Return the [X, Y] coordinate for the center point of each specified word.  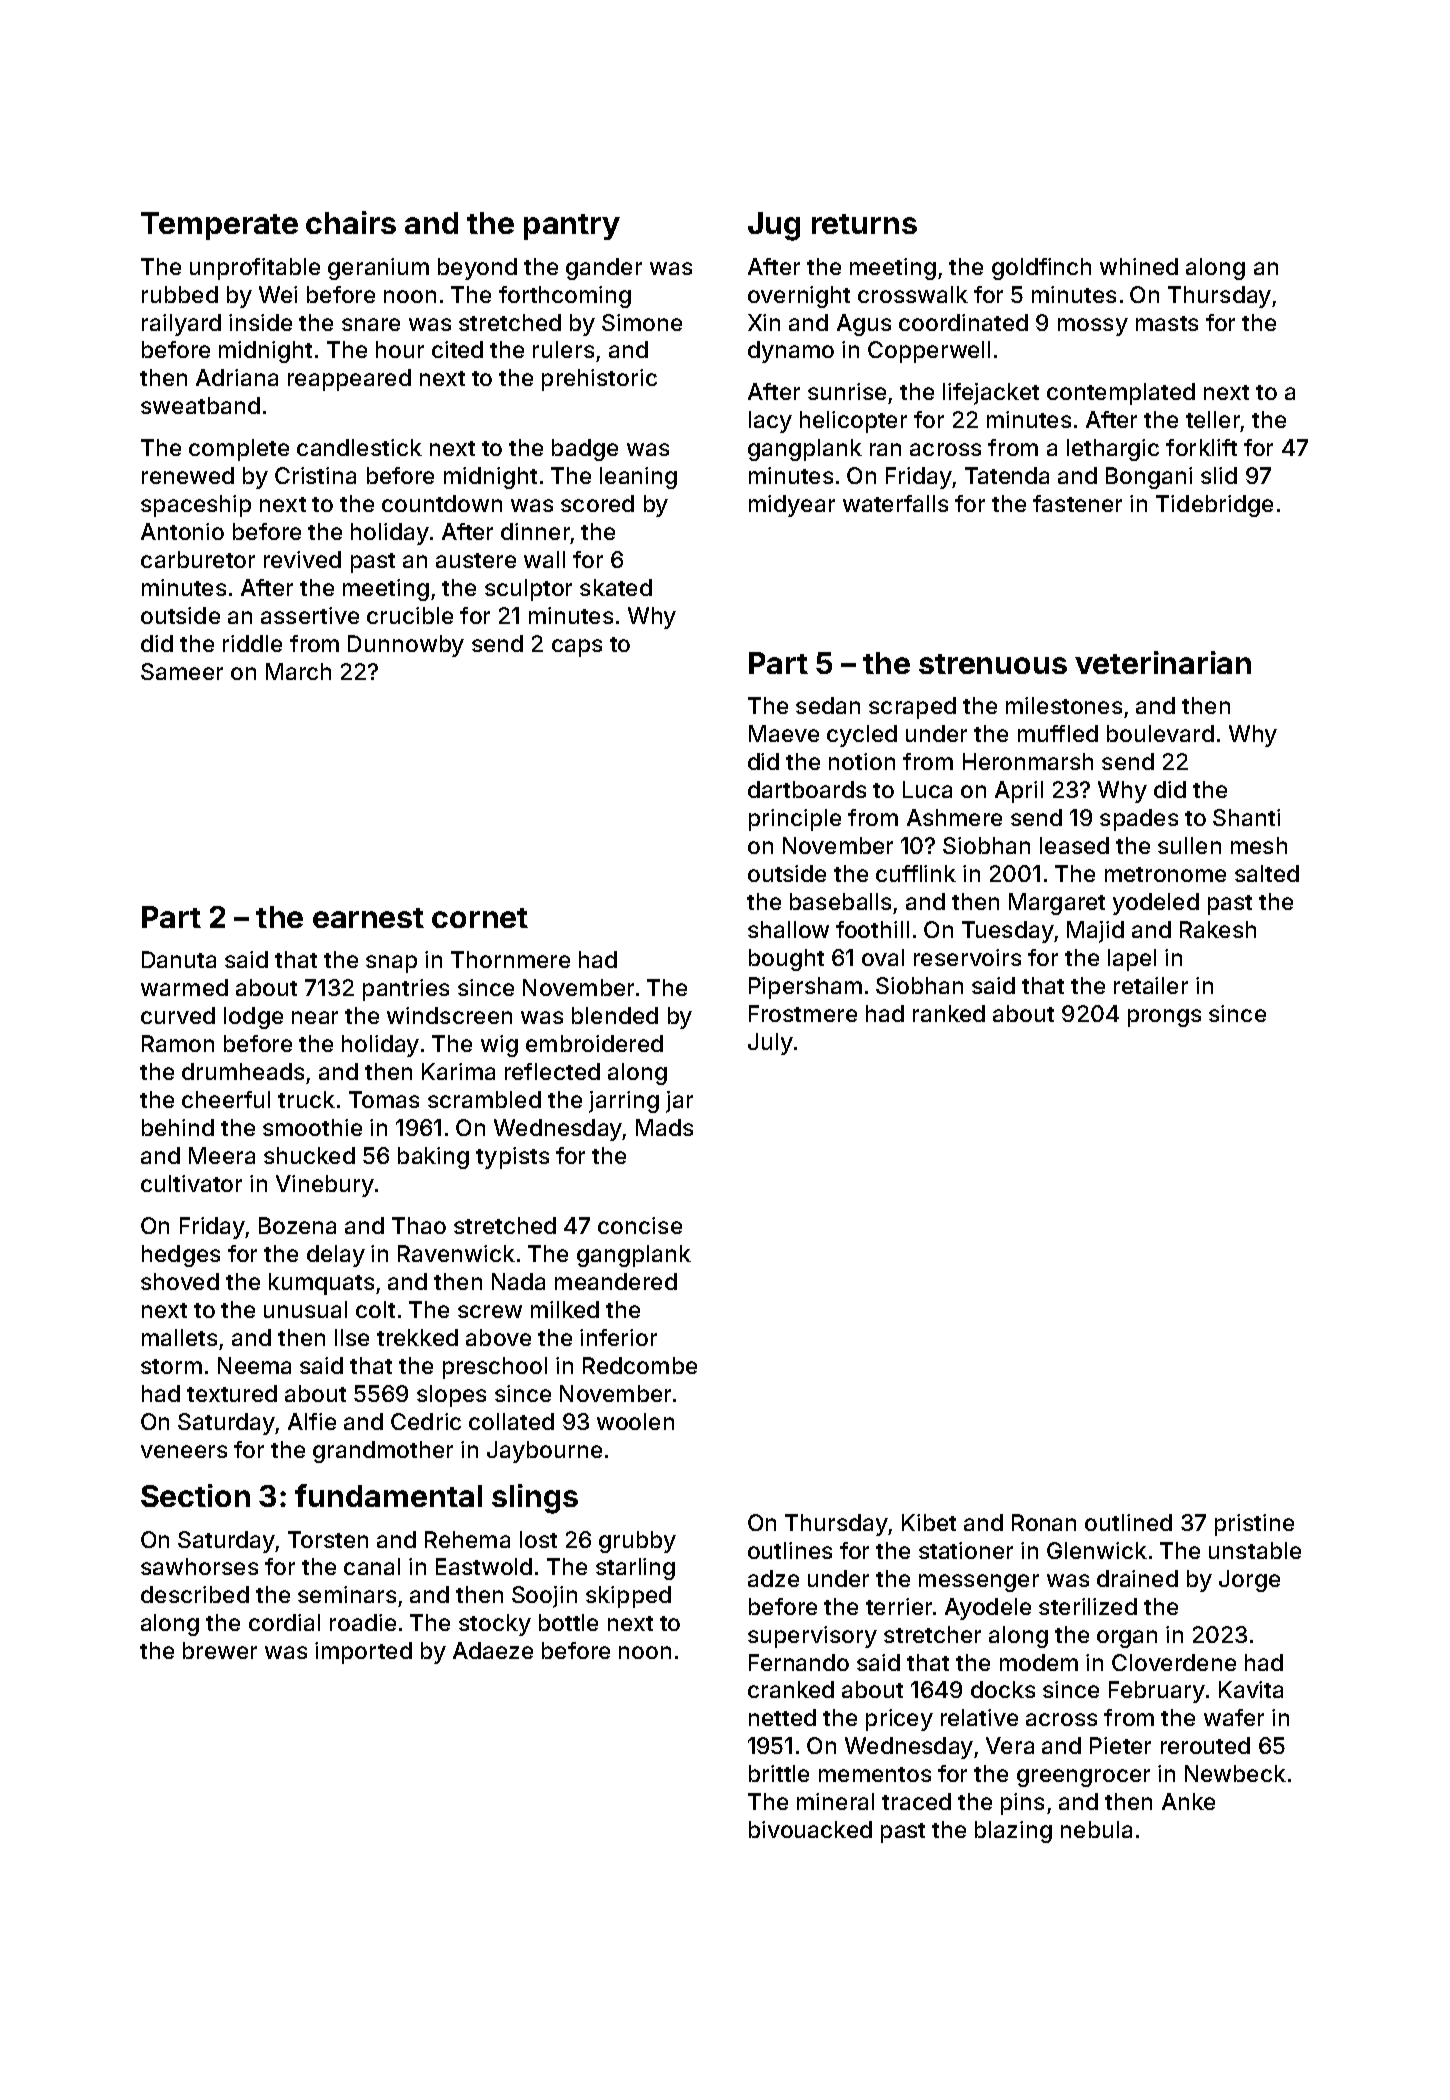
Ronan [1044, 1522]
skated [616, 587]
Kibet [929, 1522]
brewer [220, 1650]
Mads [664, 1127]
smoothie [312, 1127]
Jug [774, 226]
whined [1139, 266]
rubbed [180, 294]
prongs [1164, 1018]
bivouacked [810, 1829]
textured [232, 1393]
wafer [1234, 1717]
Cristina [315, 475]
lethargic [1113, 450]
